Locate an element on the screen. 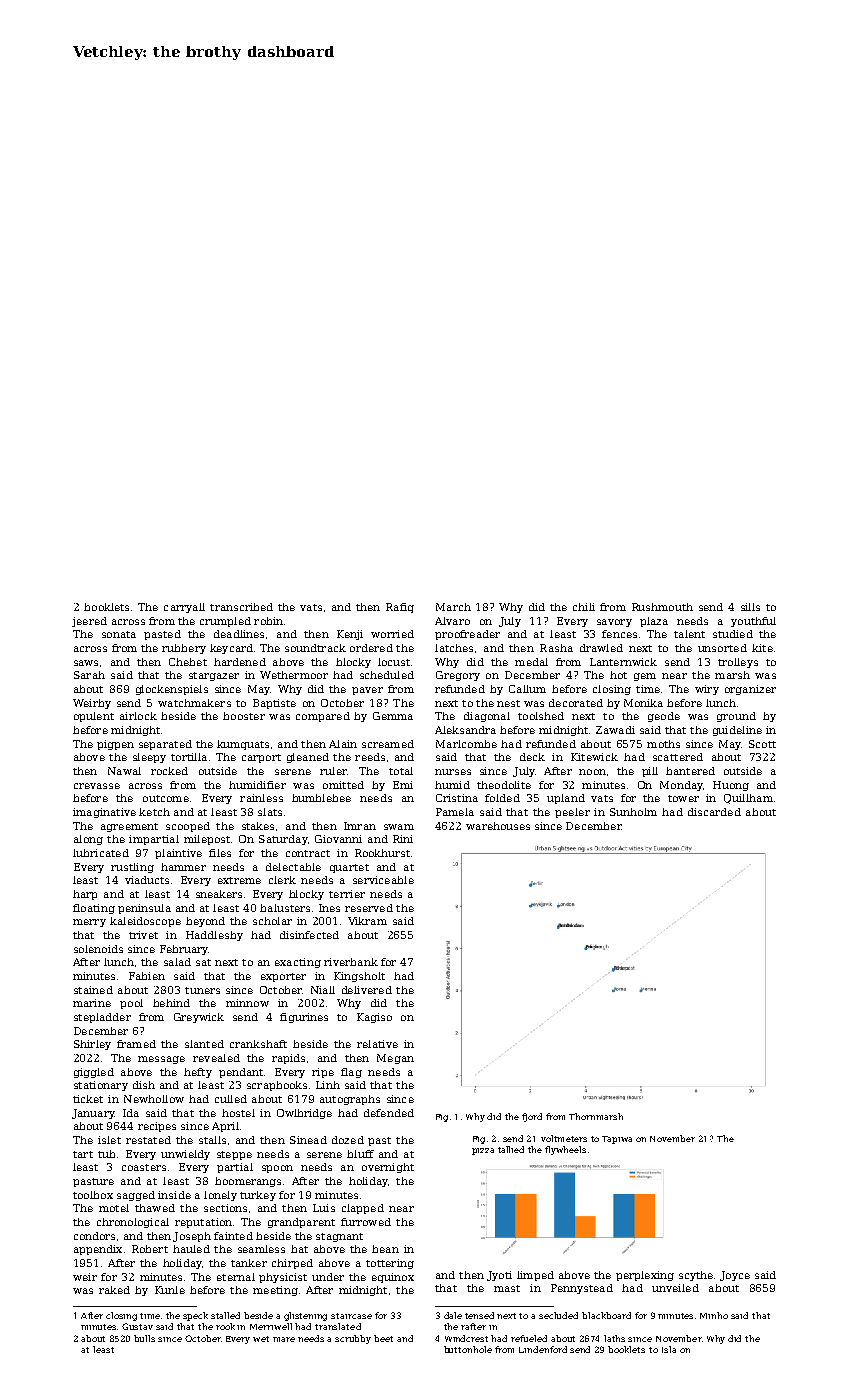 The image size is (849, 1400). drawled is located at coordinates (601, 648).
